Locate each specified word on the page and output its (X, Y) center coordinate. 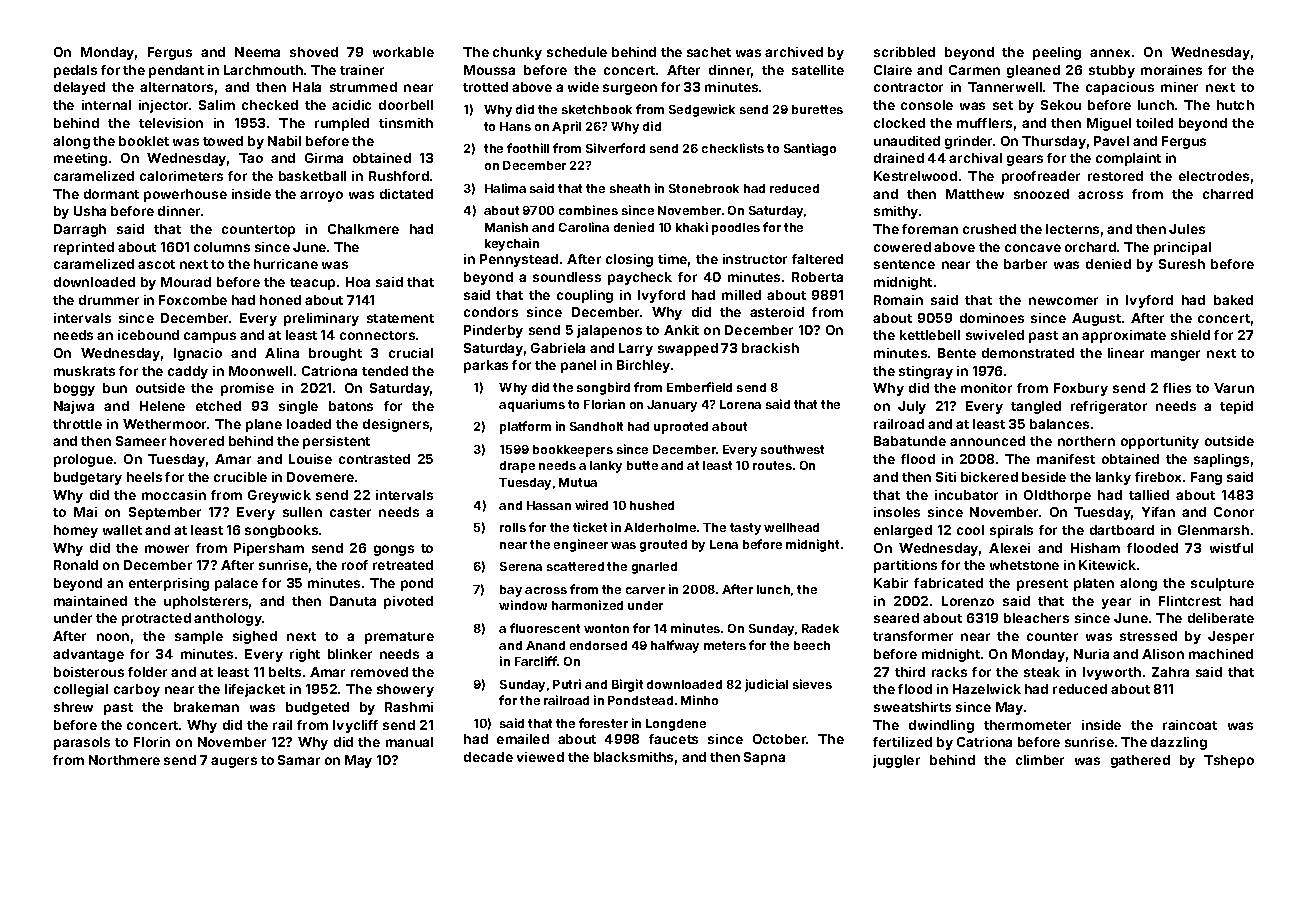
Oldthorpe (1057, 496)
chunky (517, 53)
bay (511, 591)
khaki (692, 227)
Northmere (124, 760)
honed (280, 300)
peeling (1057, 53)
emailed (523, 739)
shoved (314, 52)
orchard (1090, 247)
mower (167, 549)
